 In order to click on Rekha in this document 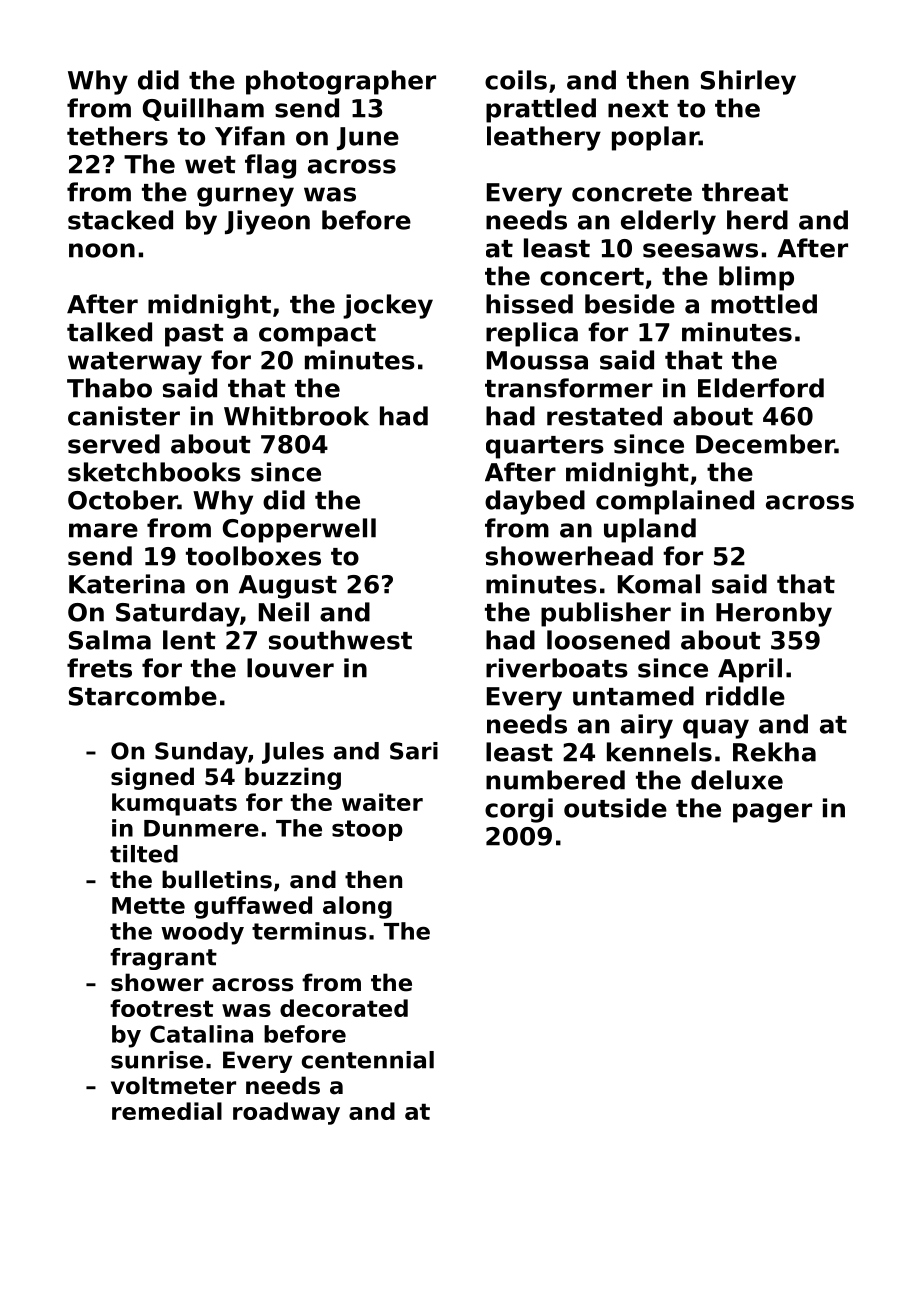, I will do `click(774, 752)`.
